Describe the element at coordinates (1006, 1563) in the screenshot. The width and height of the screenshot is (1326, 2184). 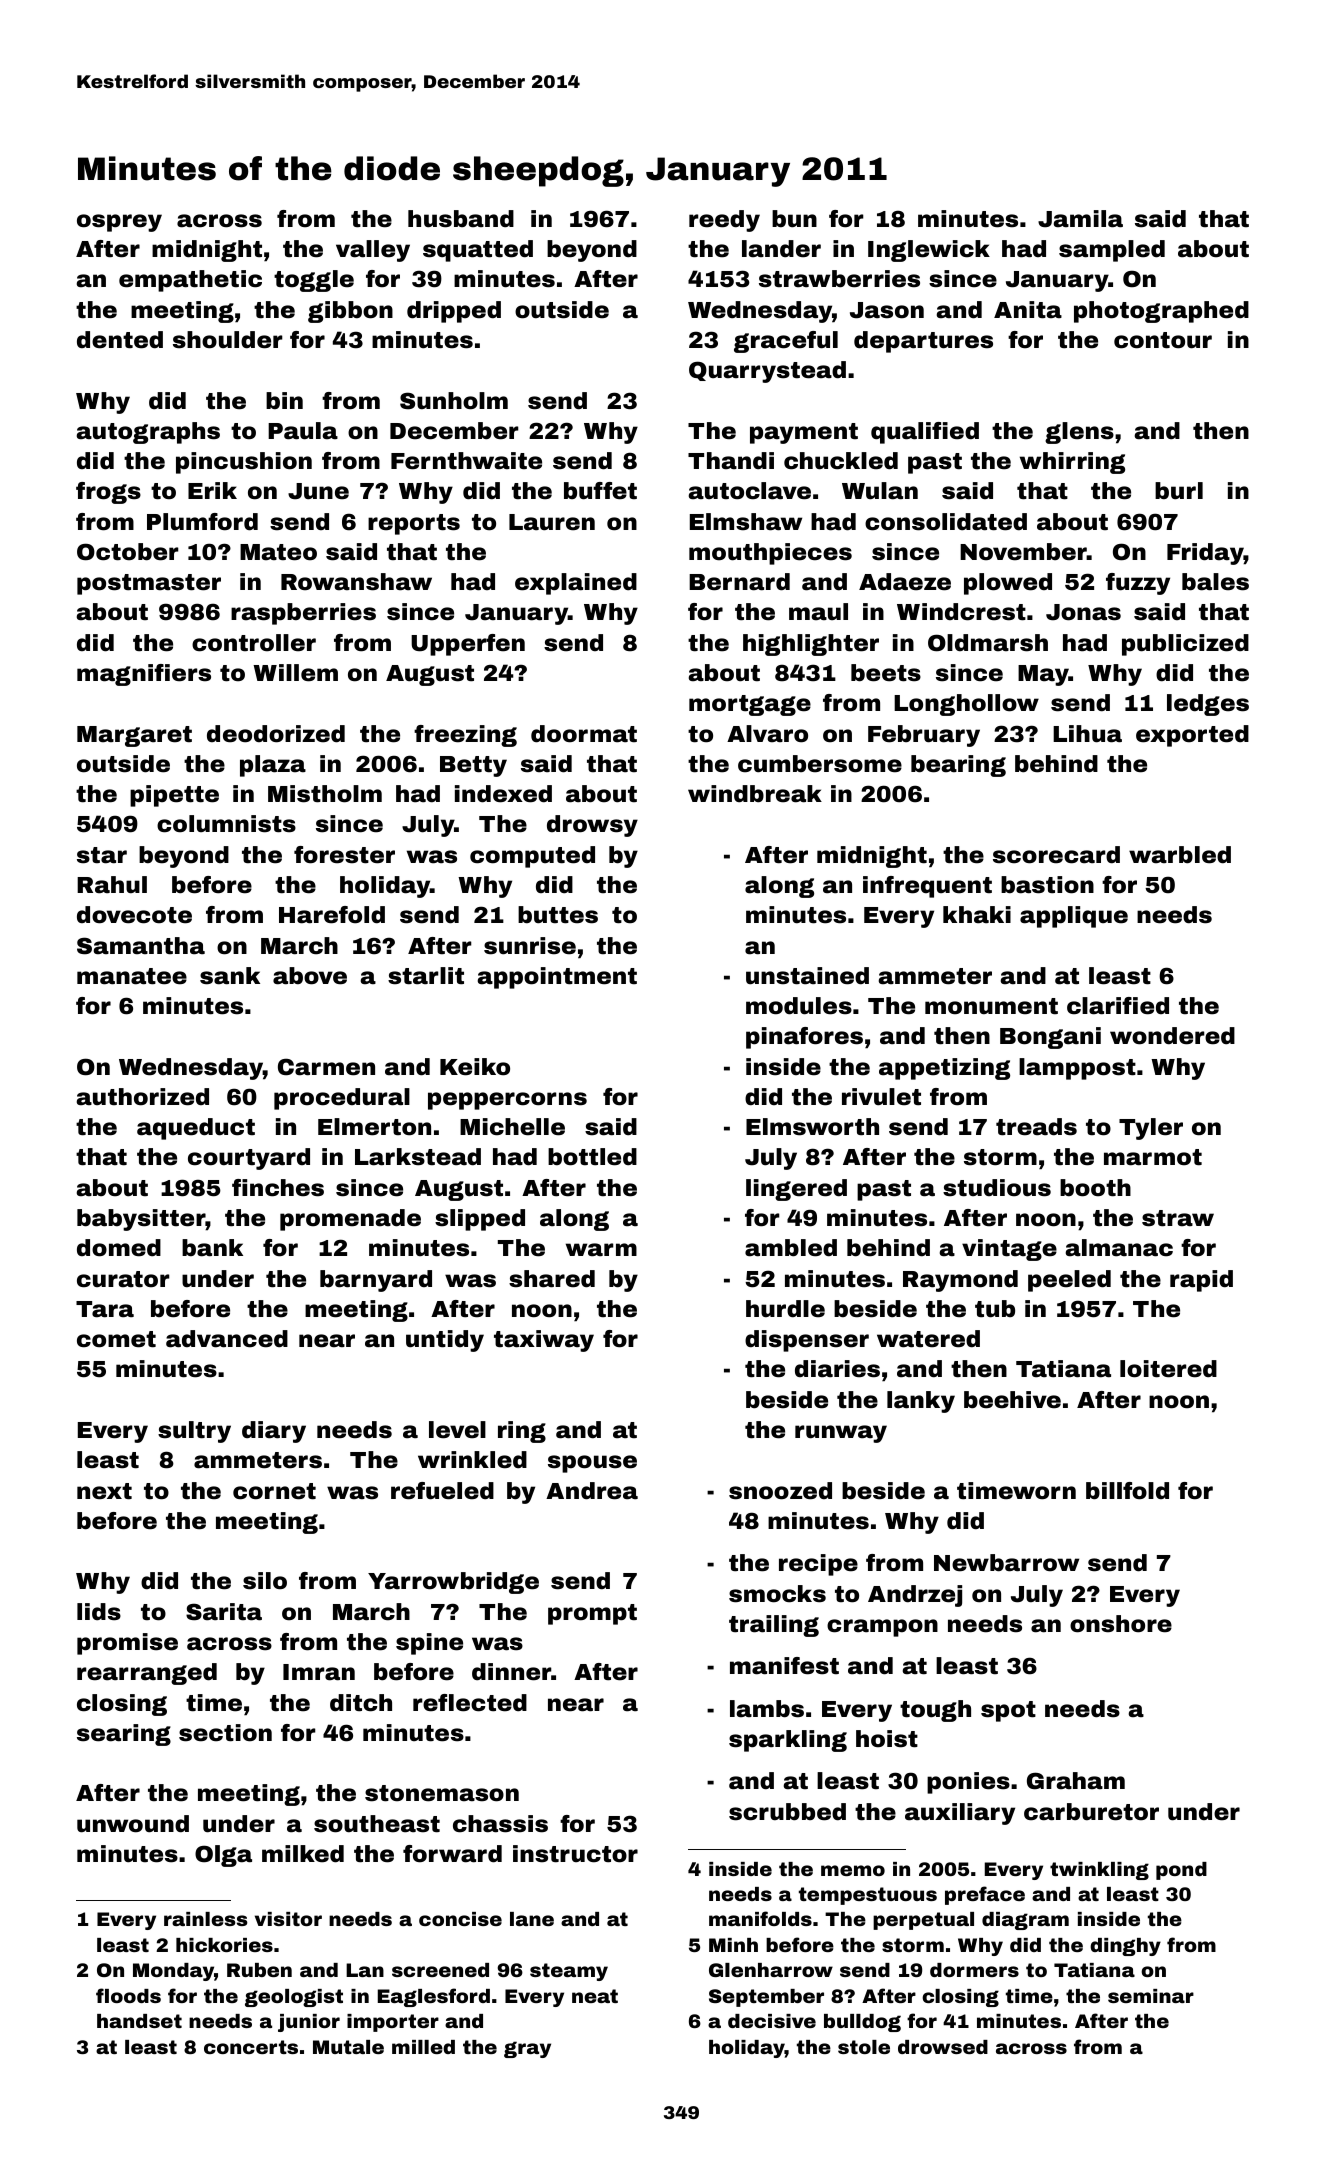
I see `Newbarrow` at that location.
